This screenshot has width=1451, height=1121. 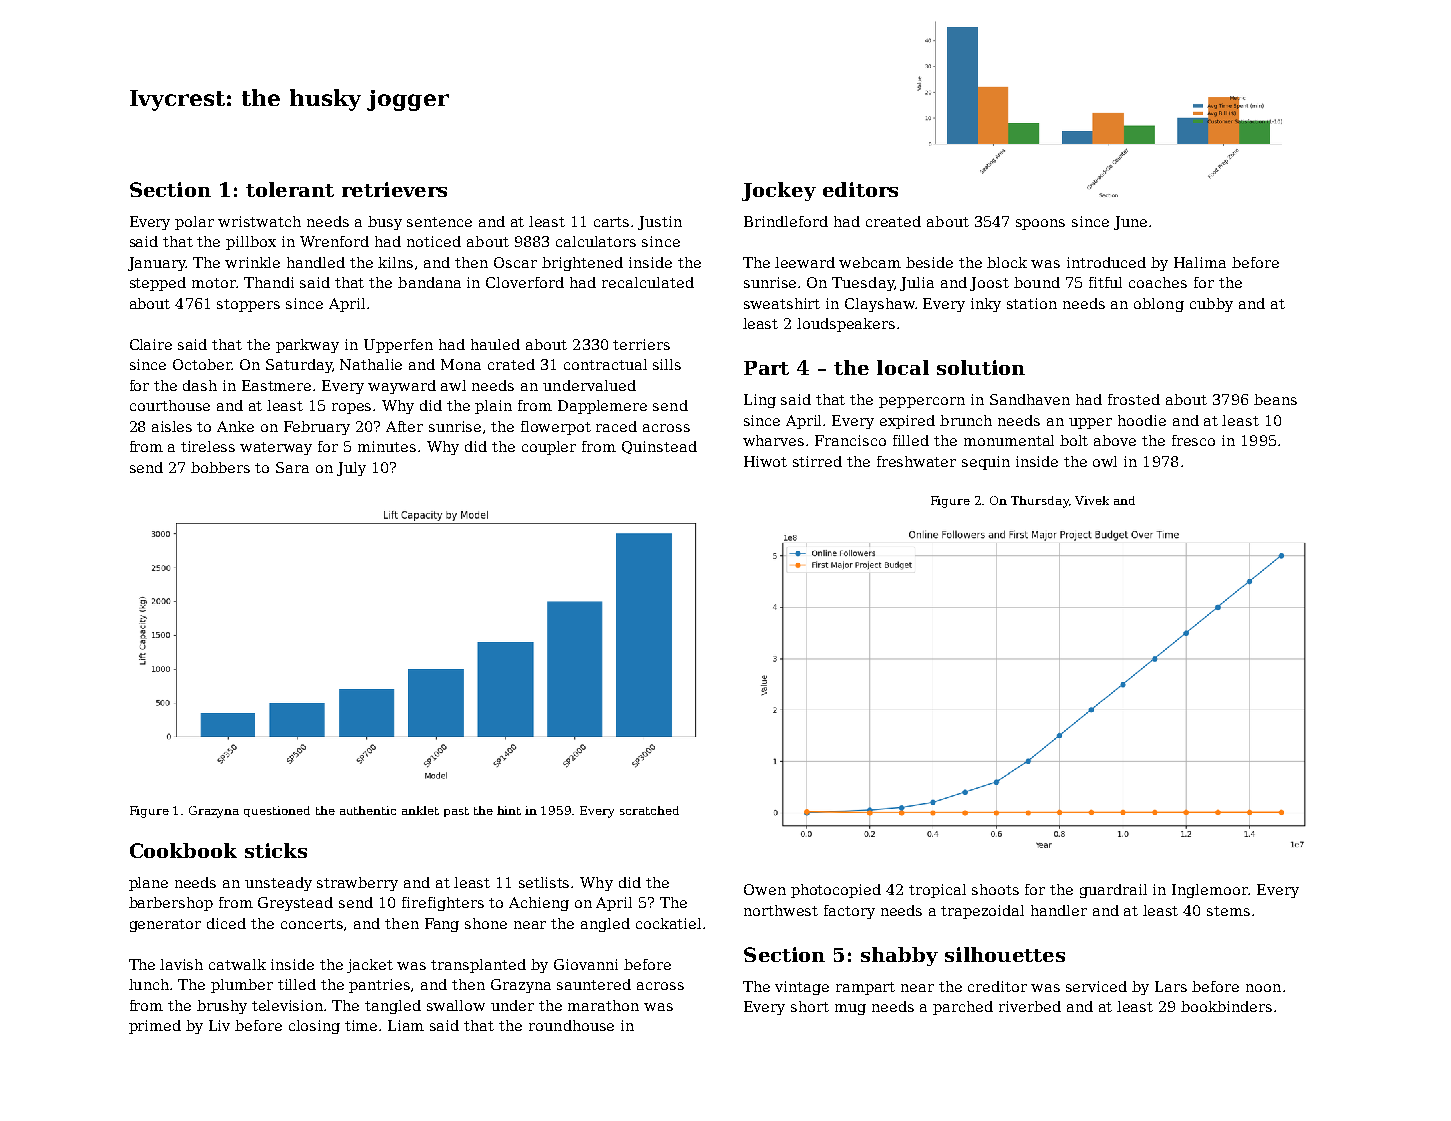 What do you see at coordinates (1040, 224) in the screenshot?
I see `spoons` at bounding box center [1040, 224].
